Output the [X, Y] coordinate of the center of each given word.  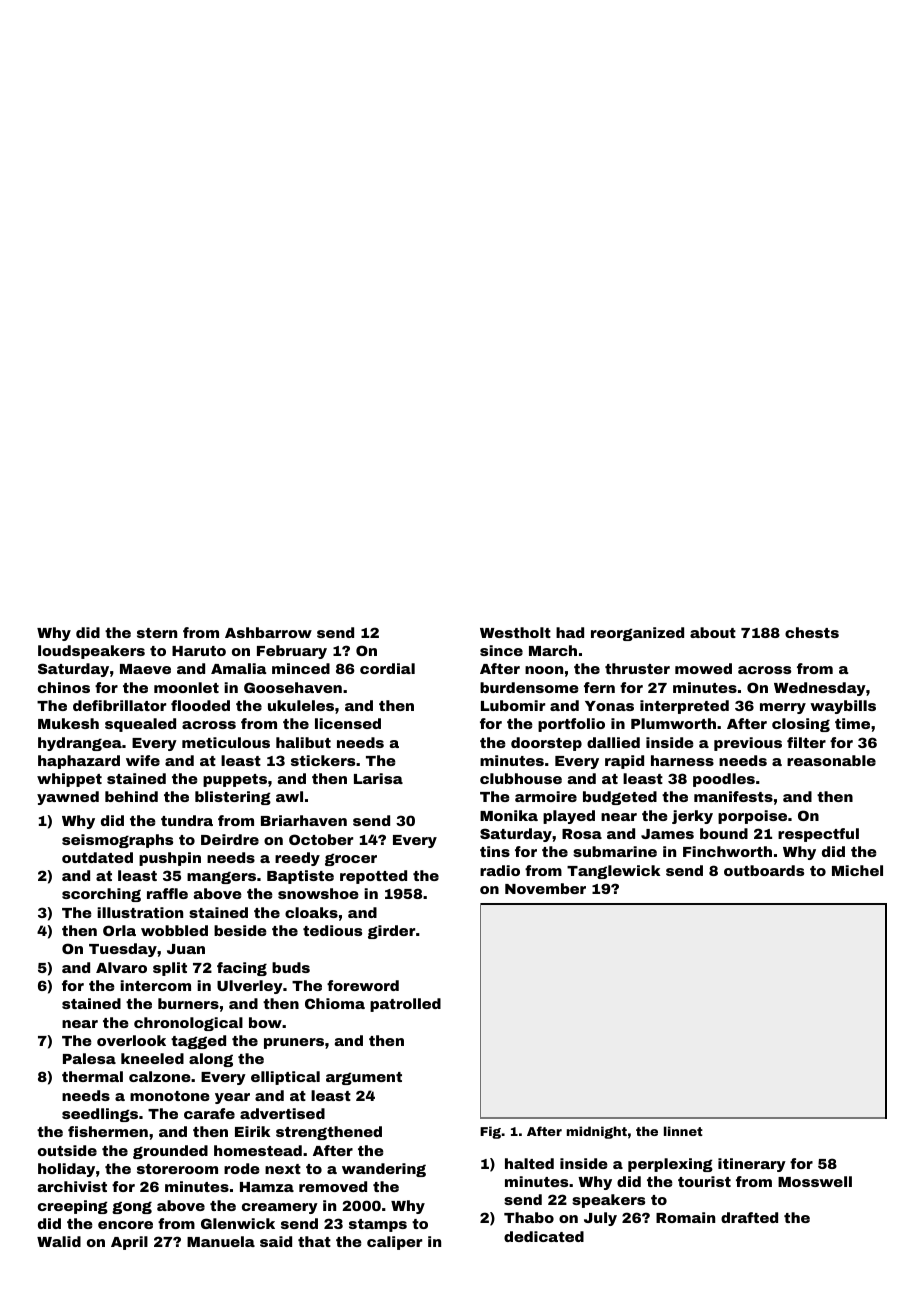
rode [242, 1168]
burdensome [529, 687]
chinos [64, 687]
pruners [294, 1043]
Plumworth [673, 723]
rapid [624, 762]
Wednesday [820, 689]
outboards [764, 870]
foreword [363, 985]
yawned [68, 798]
